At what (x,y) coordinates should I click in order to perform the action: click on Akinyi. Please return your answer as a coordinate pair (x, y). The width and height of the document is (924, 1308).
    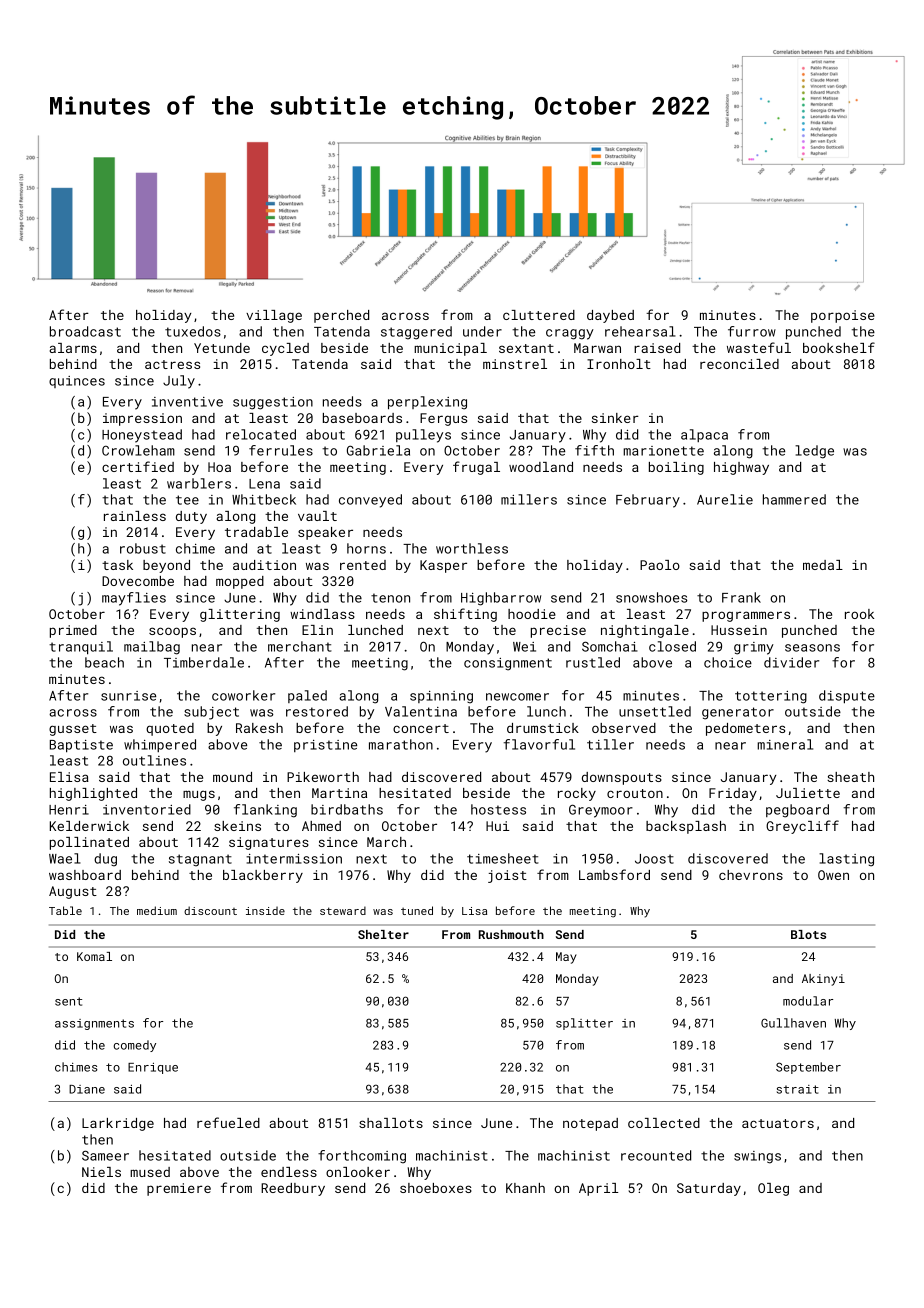
    Looking at the image, I should click on (823, 980).
